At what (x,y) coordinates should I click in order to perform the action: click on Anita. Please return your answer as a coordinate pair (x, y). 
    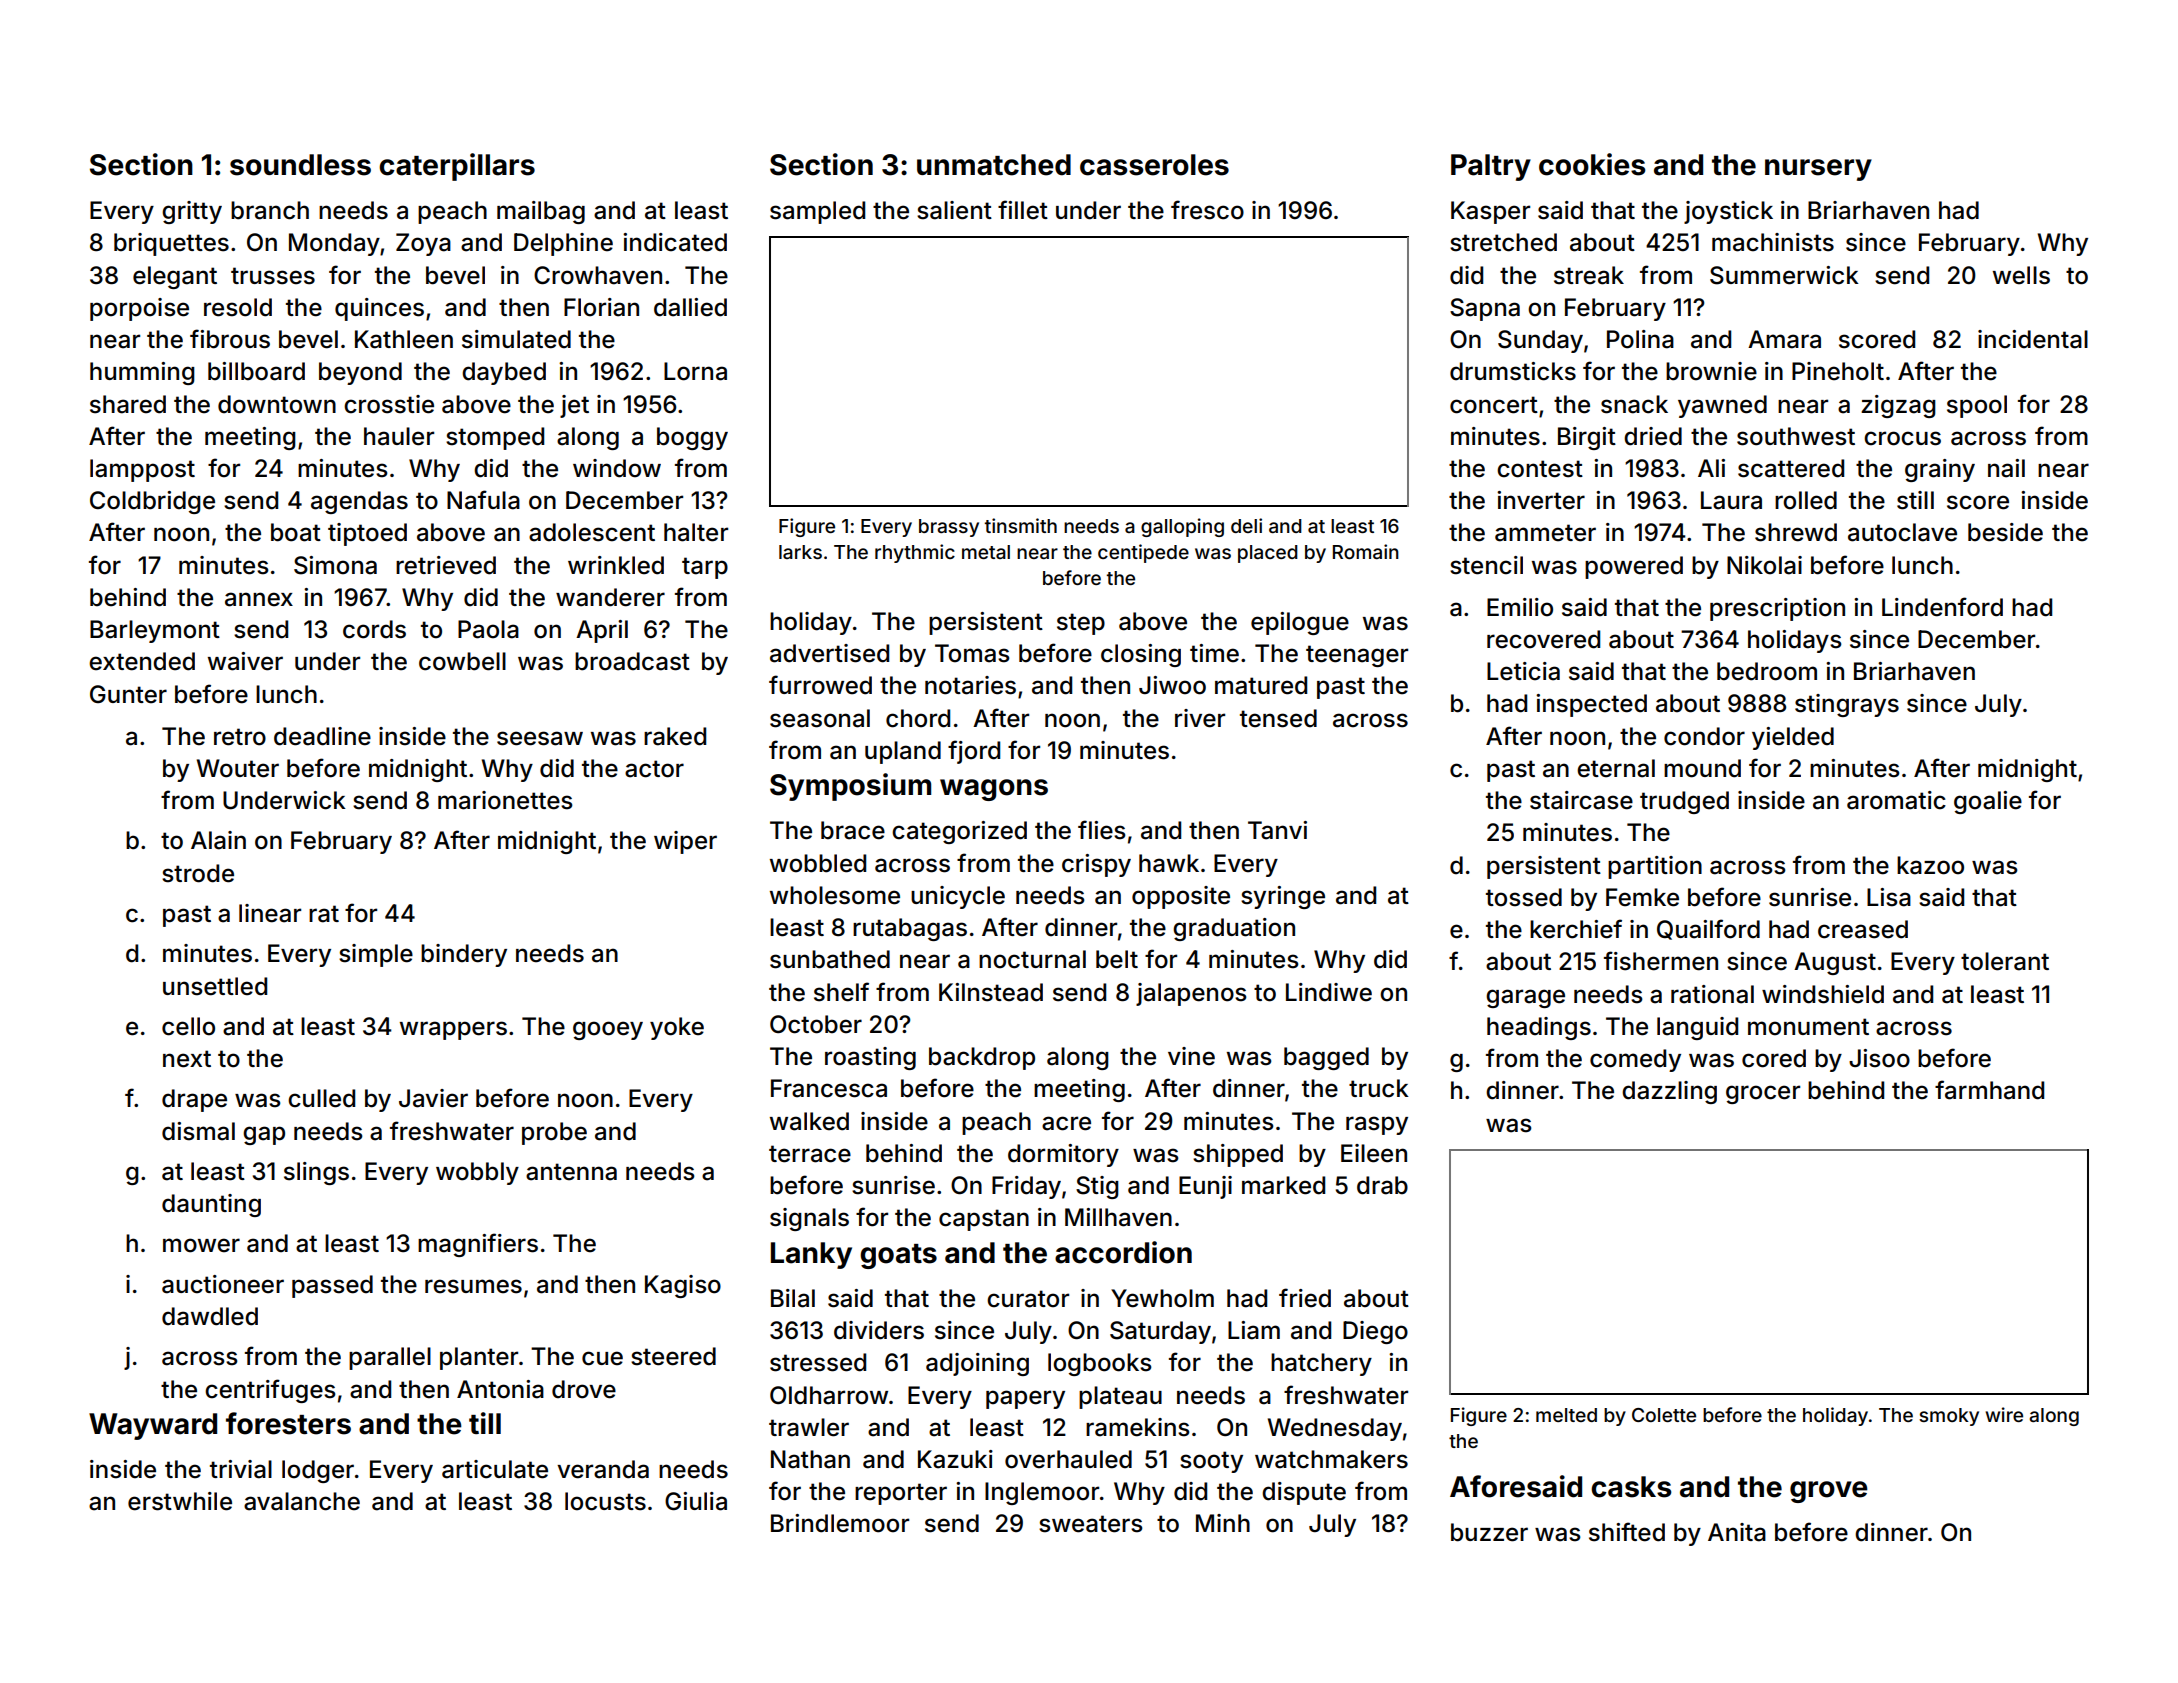
    Looking at the image, I should click on (1737, 1532).
